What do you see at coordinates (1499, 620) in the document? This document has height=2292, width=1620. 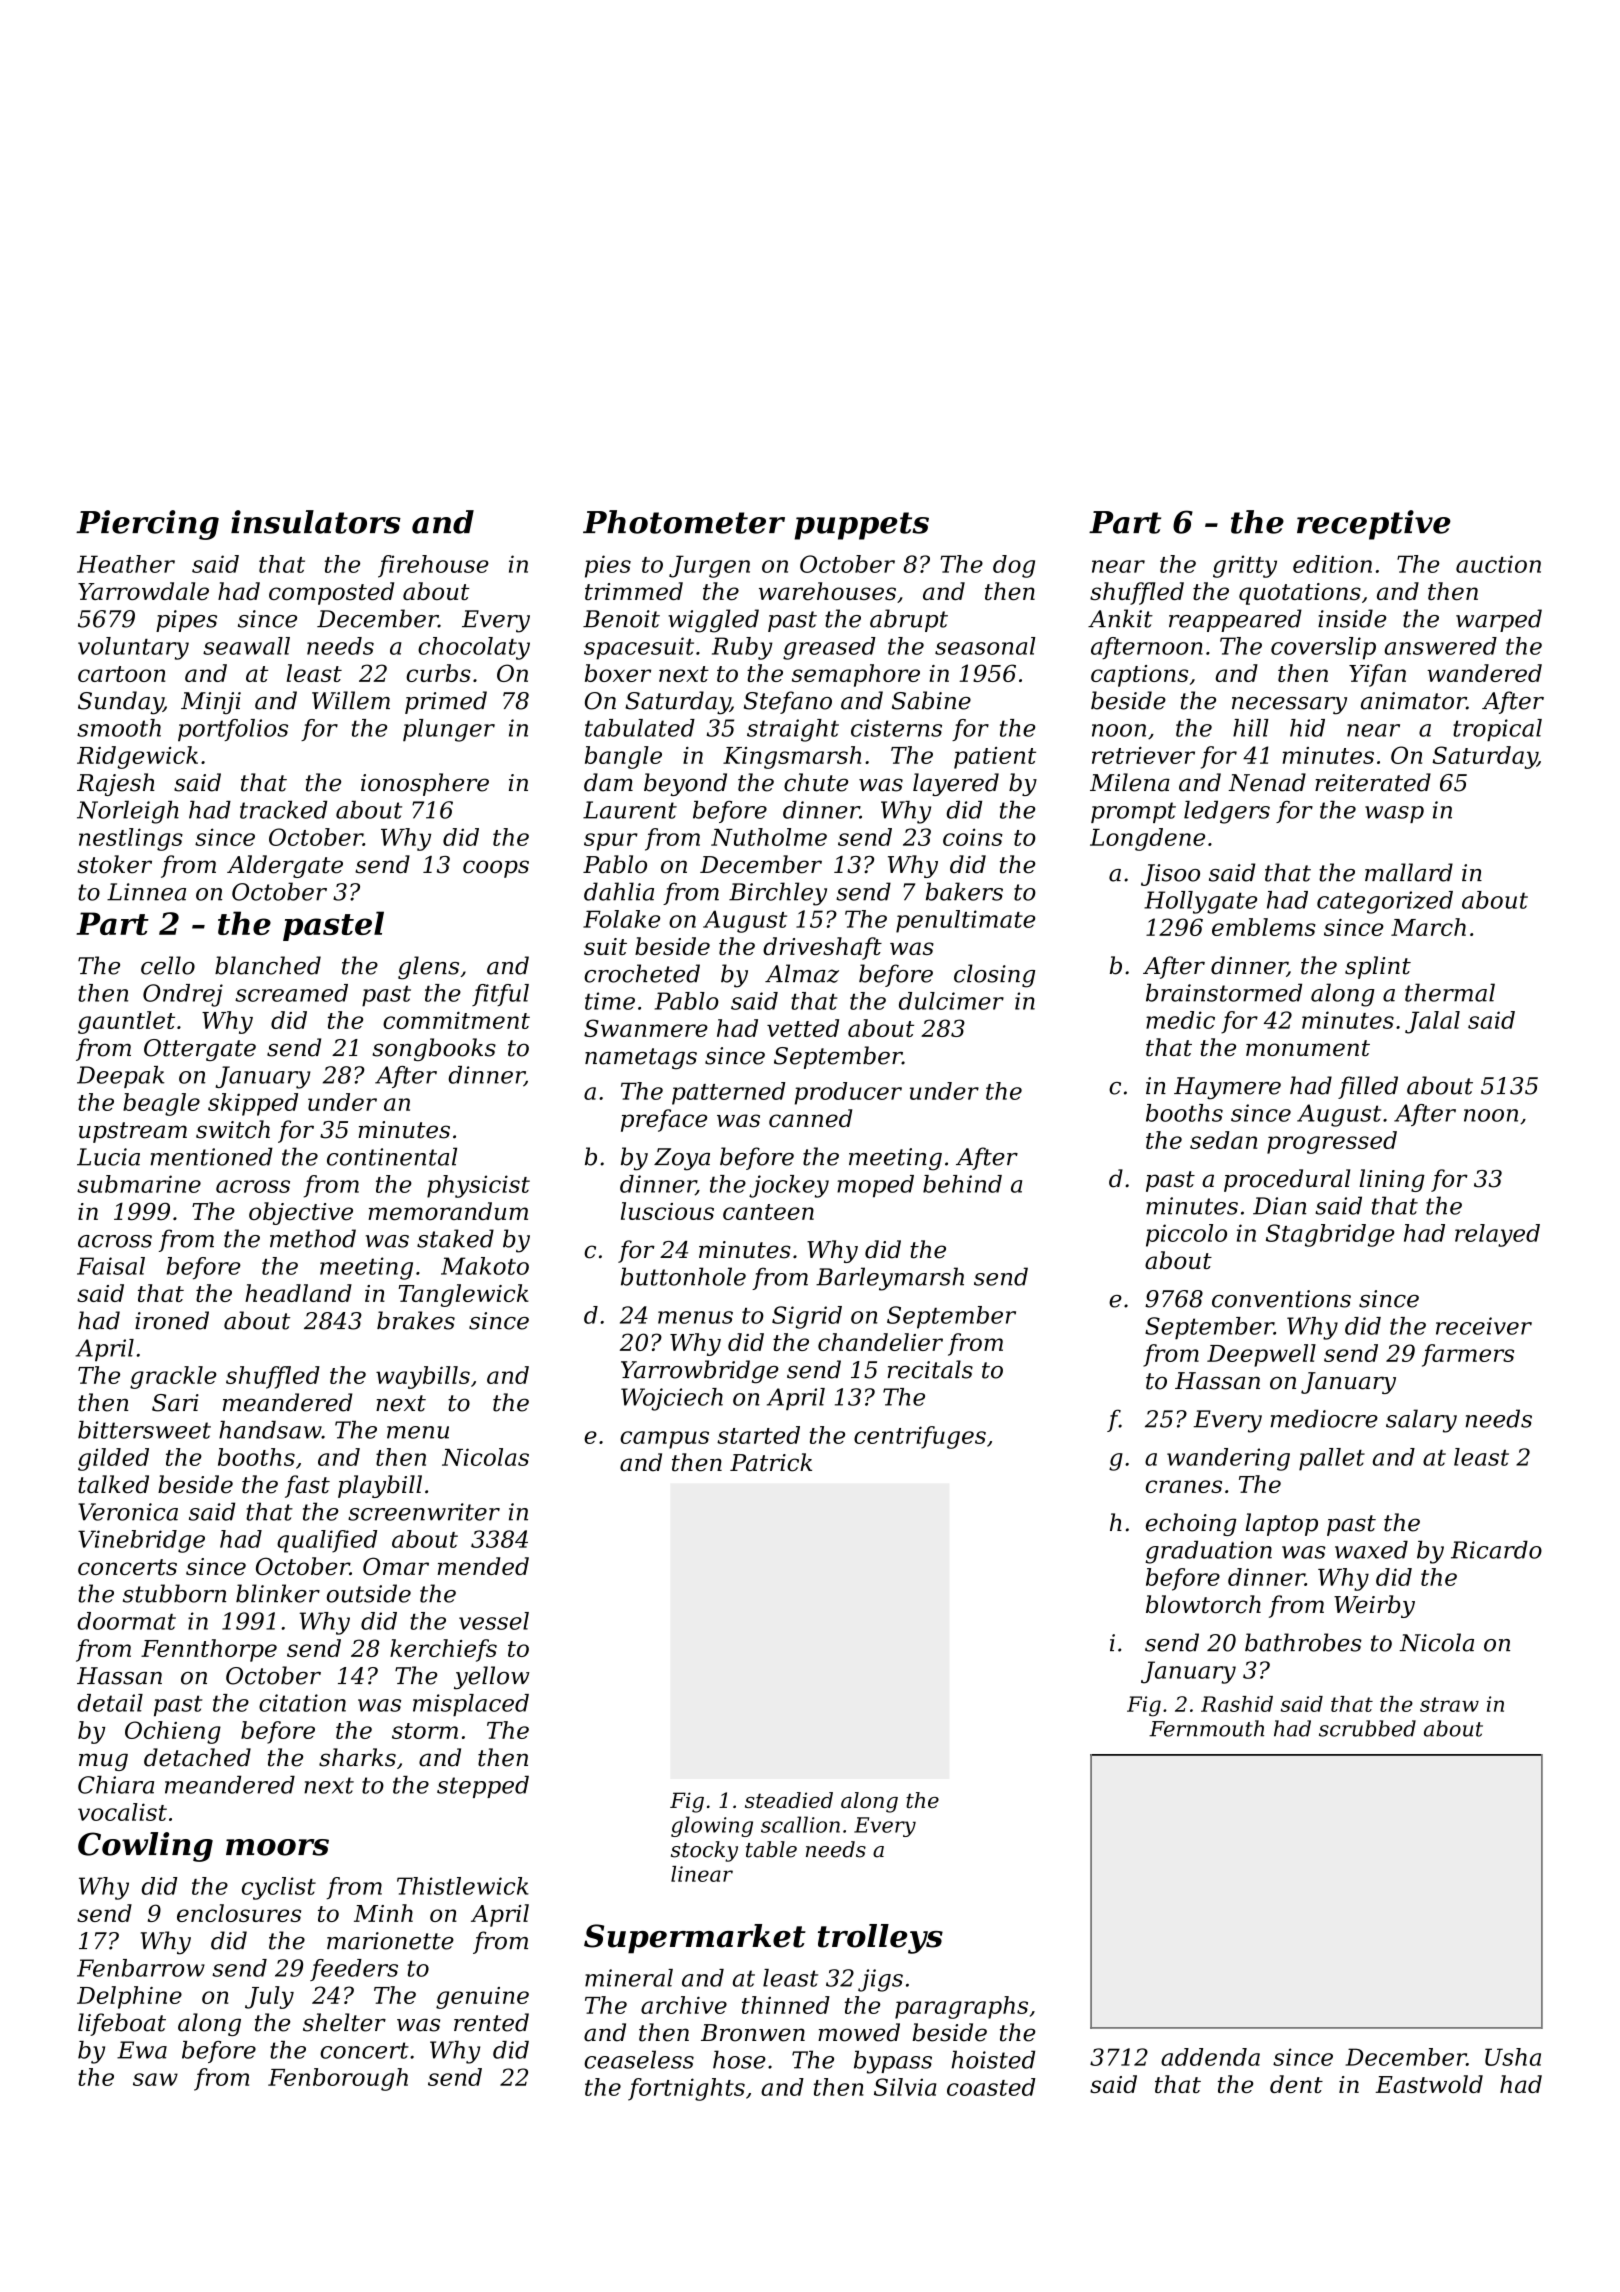 I see `warped` at bounding box center [1499, 620].
